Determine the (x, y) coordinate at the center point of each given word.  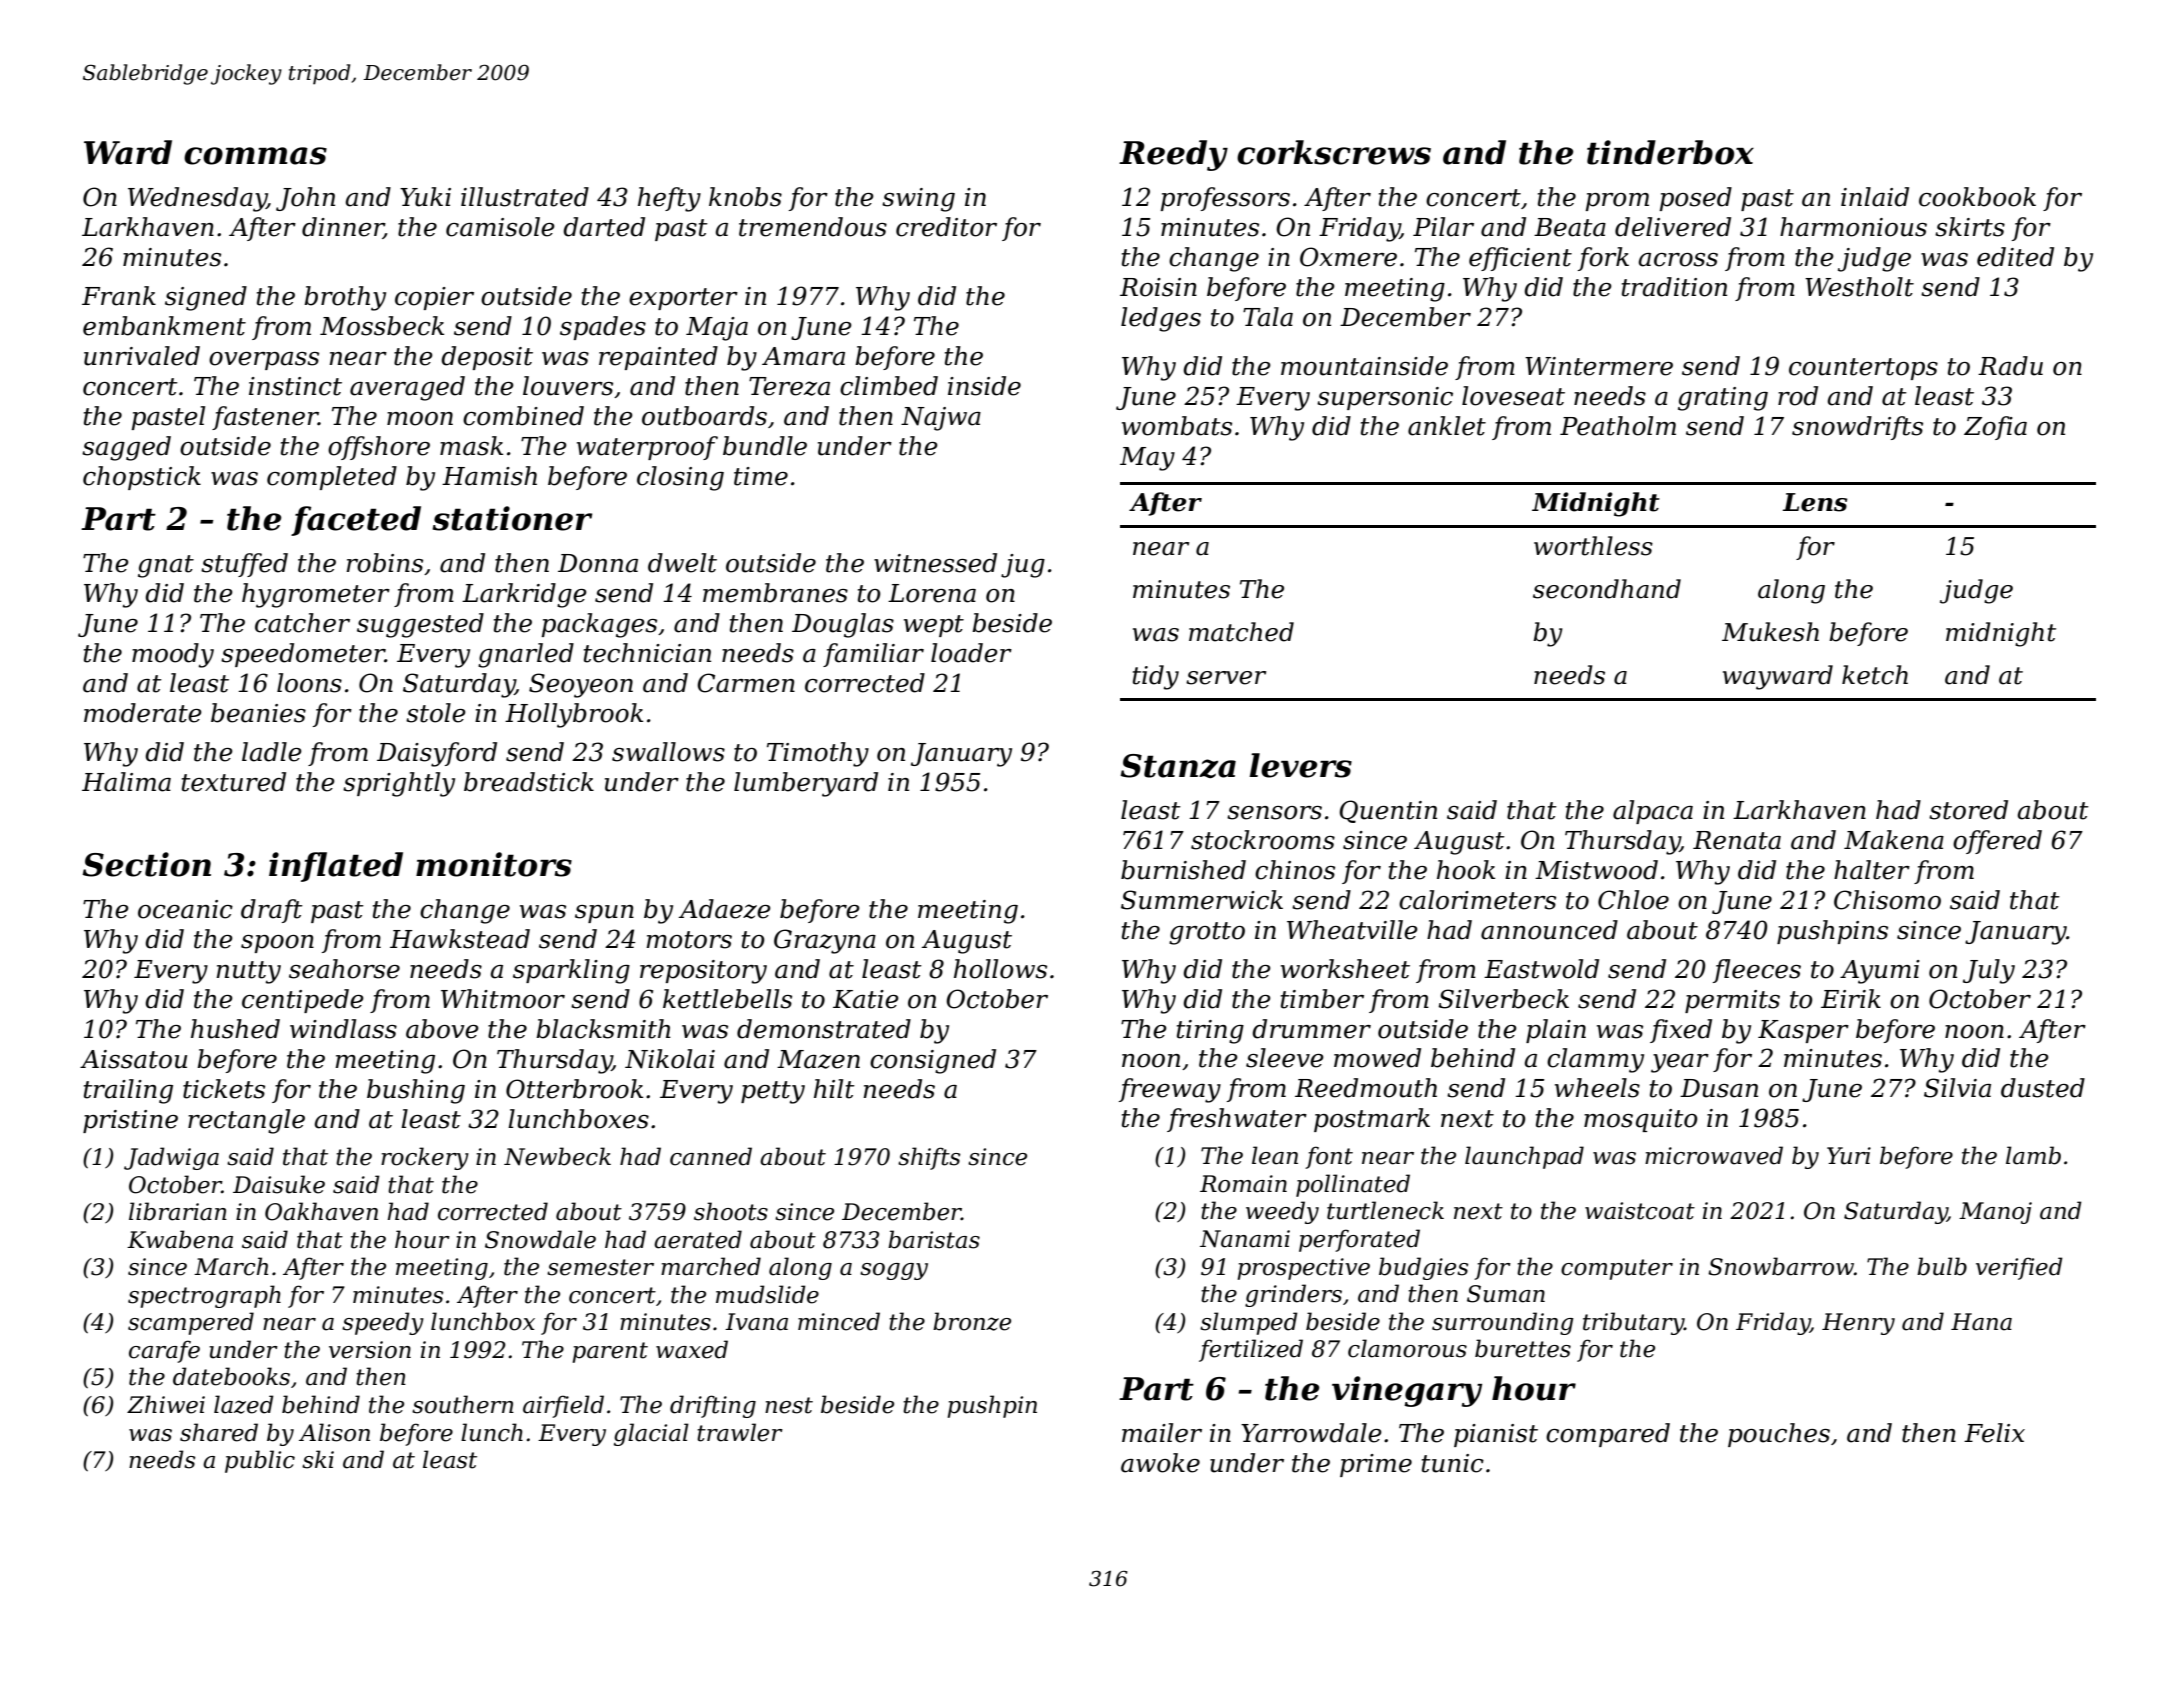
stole (436, 713)
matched (1241, 632)
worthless (1593, 546)
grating (1723, 399)
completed (332, 478)
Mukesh (1770, 632)
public (260, 1461)
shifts (929, 1158)
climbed (889, 386)
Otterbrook (574, 1089)
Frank (119, 296)
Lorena (932, 593)
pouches (1779, 1435)
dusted (2043, 1088)
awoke (1160, 1463)
